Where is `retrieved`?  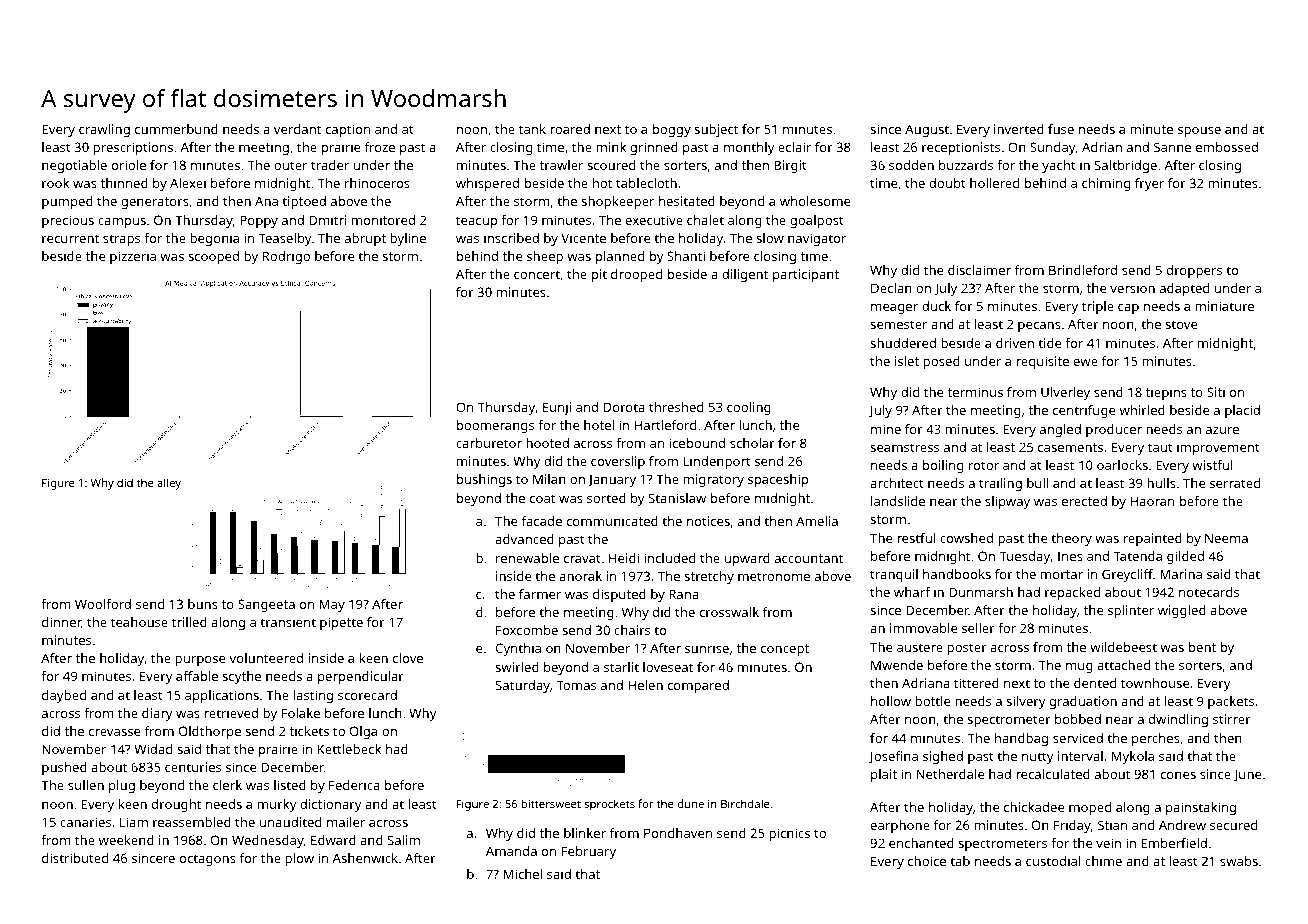
retrieved is located at coordinates (231, 713).
